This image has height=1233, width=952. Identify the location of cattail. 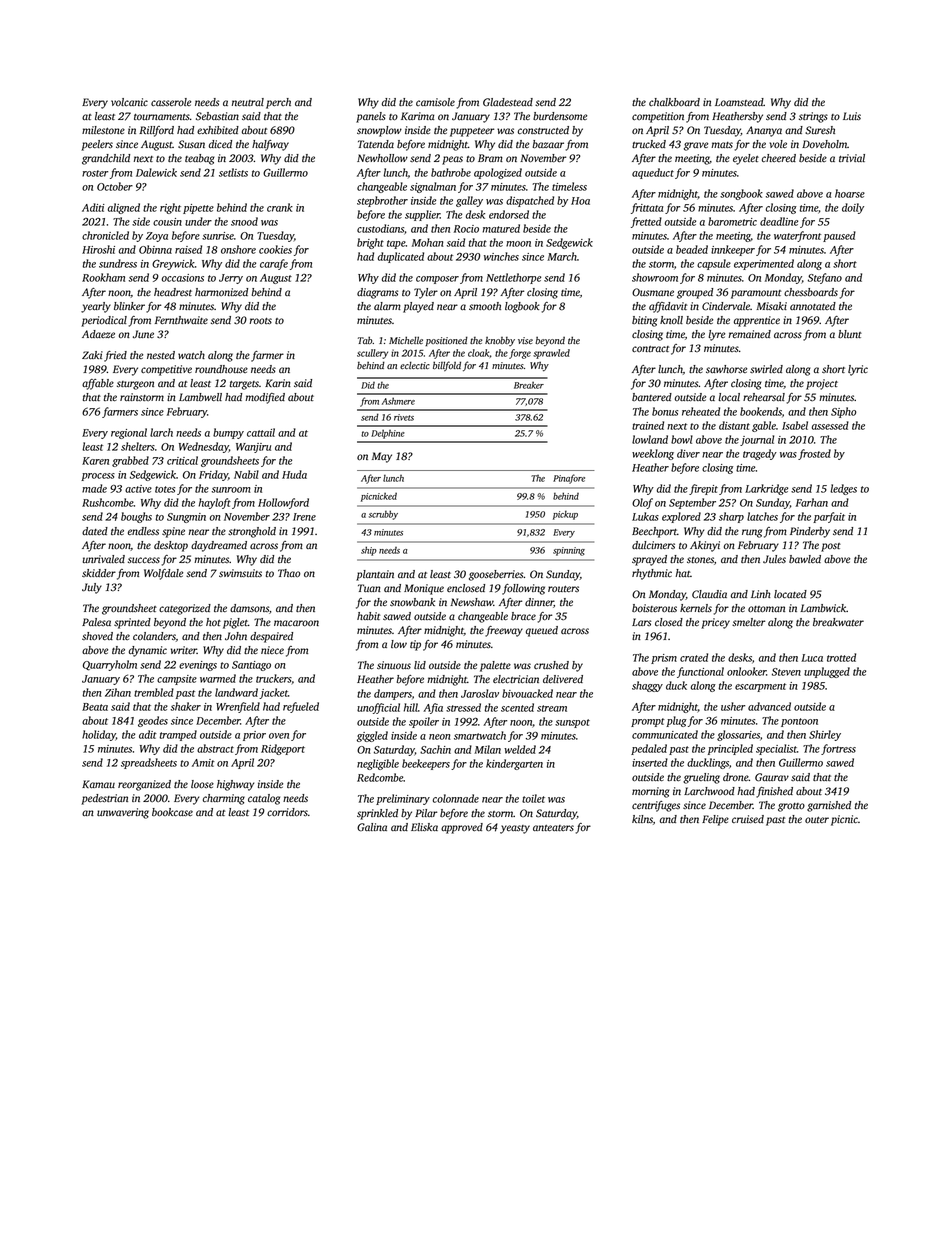
(261, 432).
